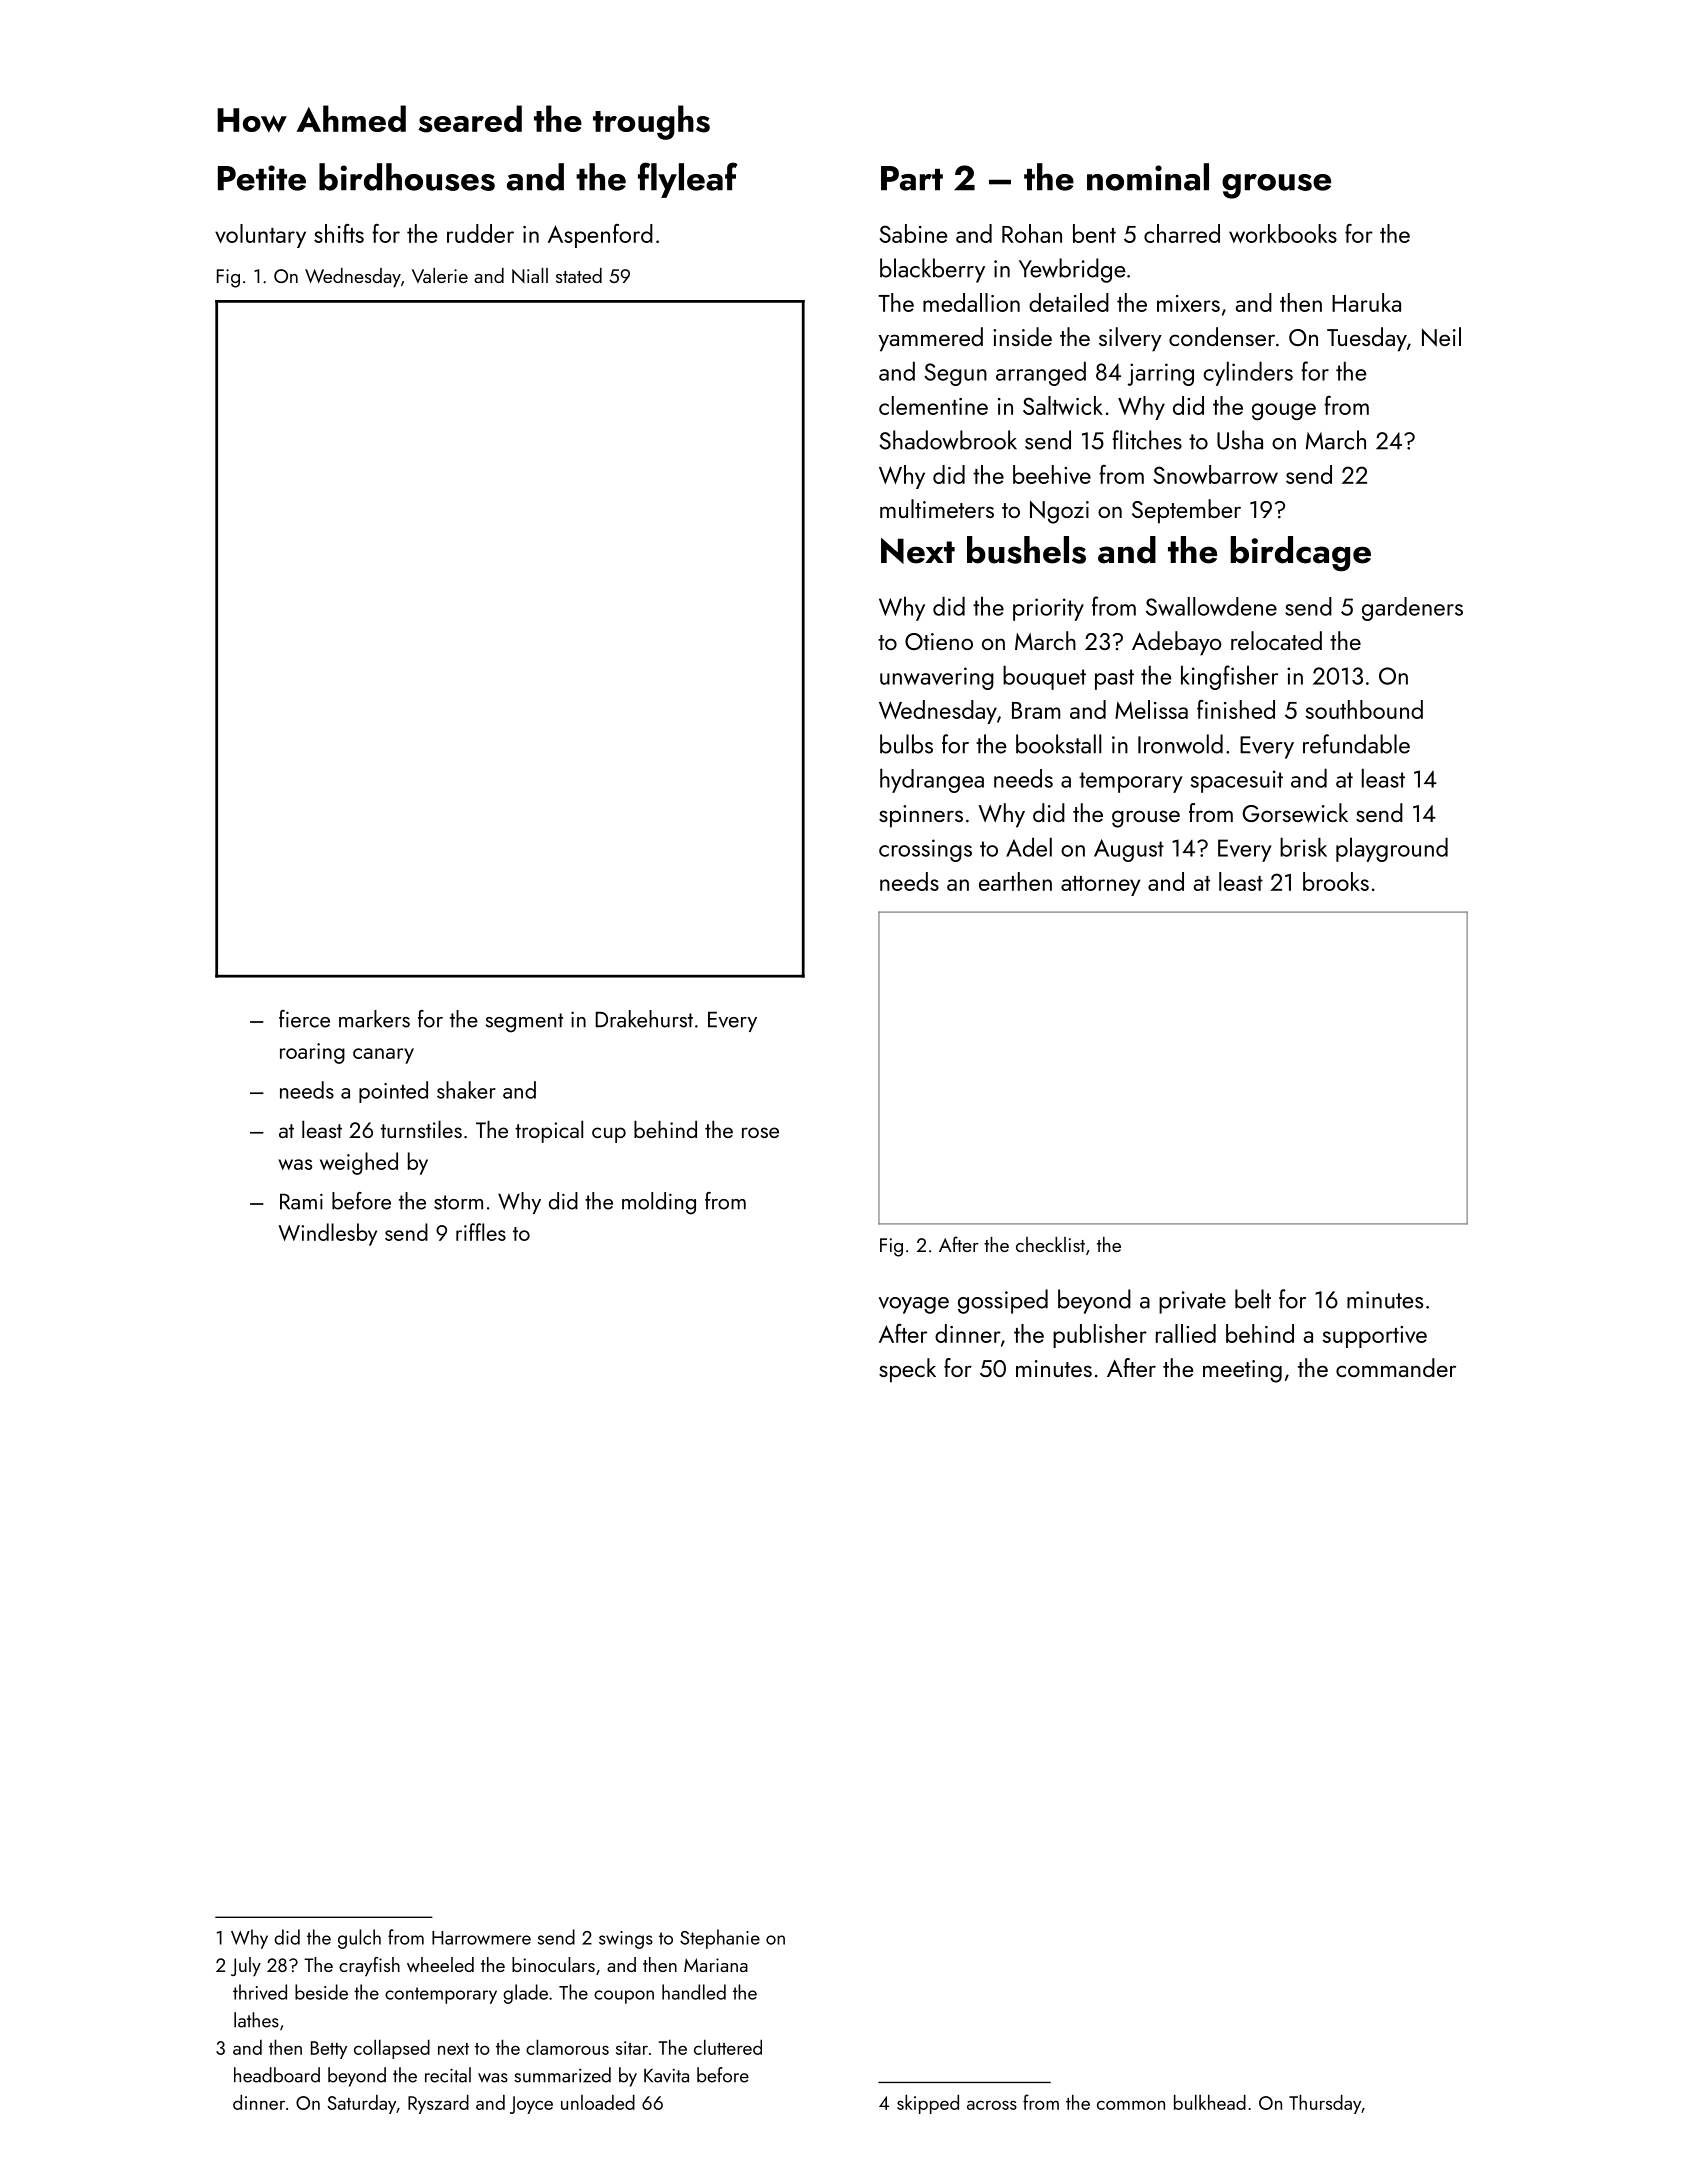 The height and width of the image is (2178, 1683). What do you see at coordinates (374, 1019) in the image?
I see `markers` at bounding box center [374, 1019].
